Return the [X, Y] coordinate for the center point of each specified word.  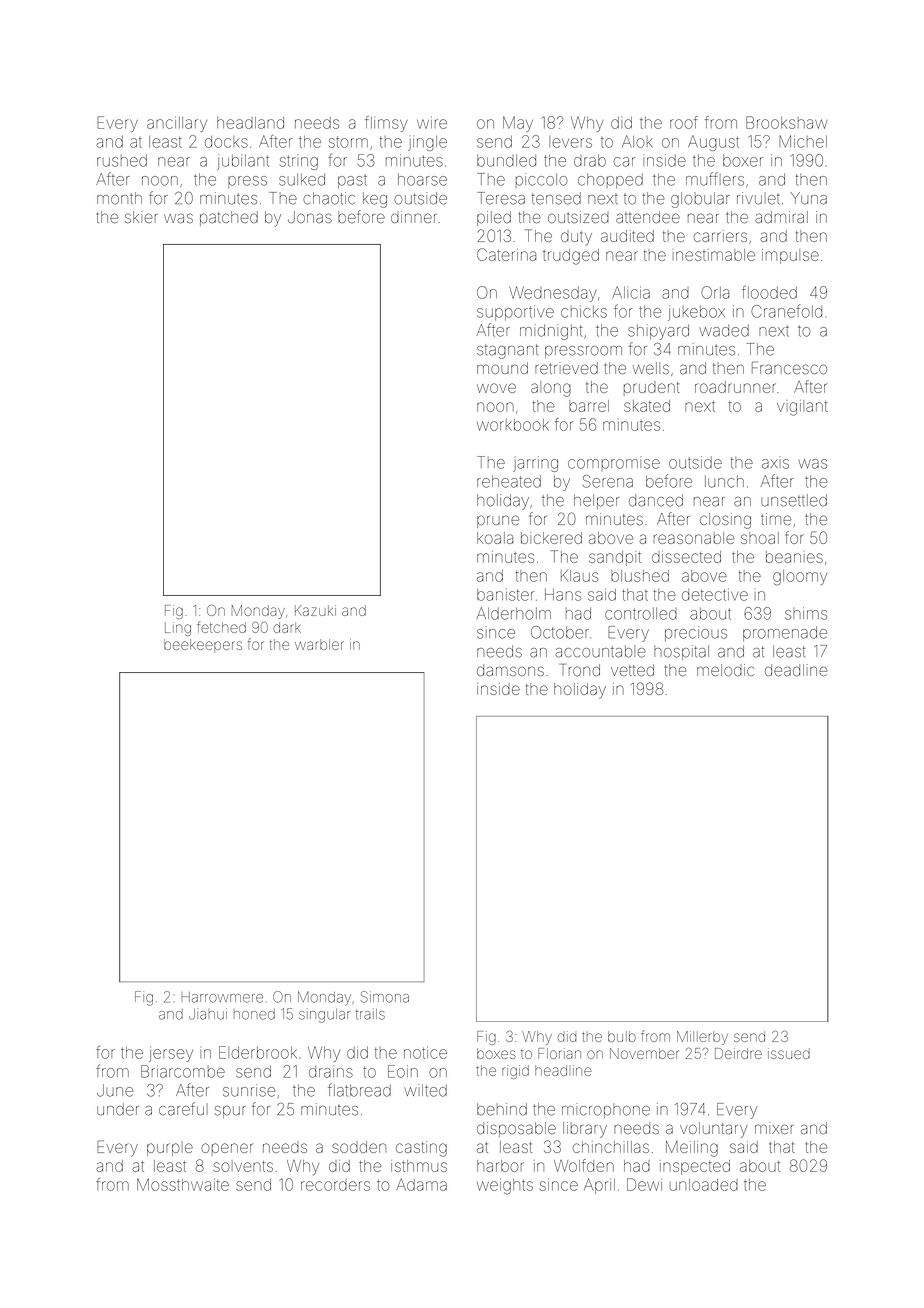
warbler [319, 644]
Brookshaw [786, 122]
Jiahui [208, 1014]
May [518, 124]
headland [250, 123]
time [776, 519]
